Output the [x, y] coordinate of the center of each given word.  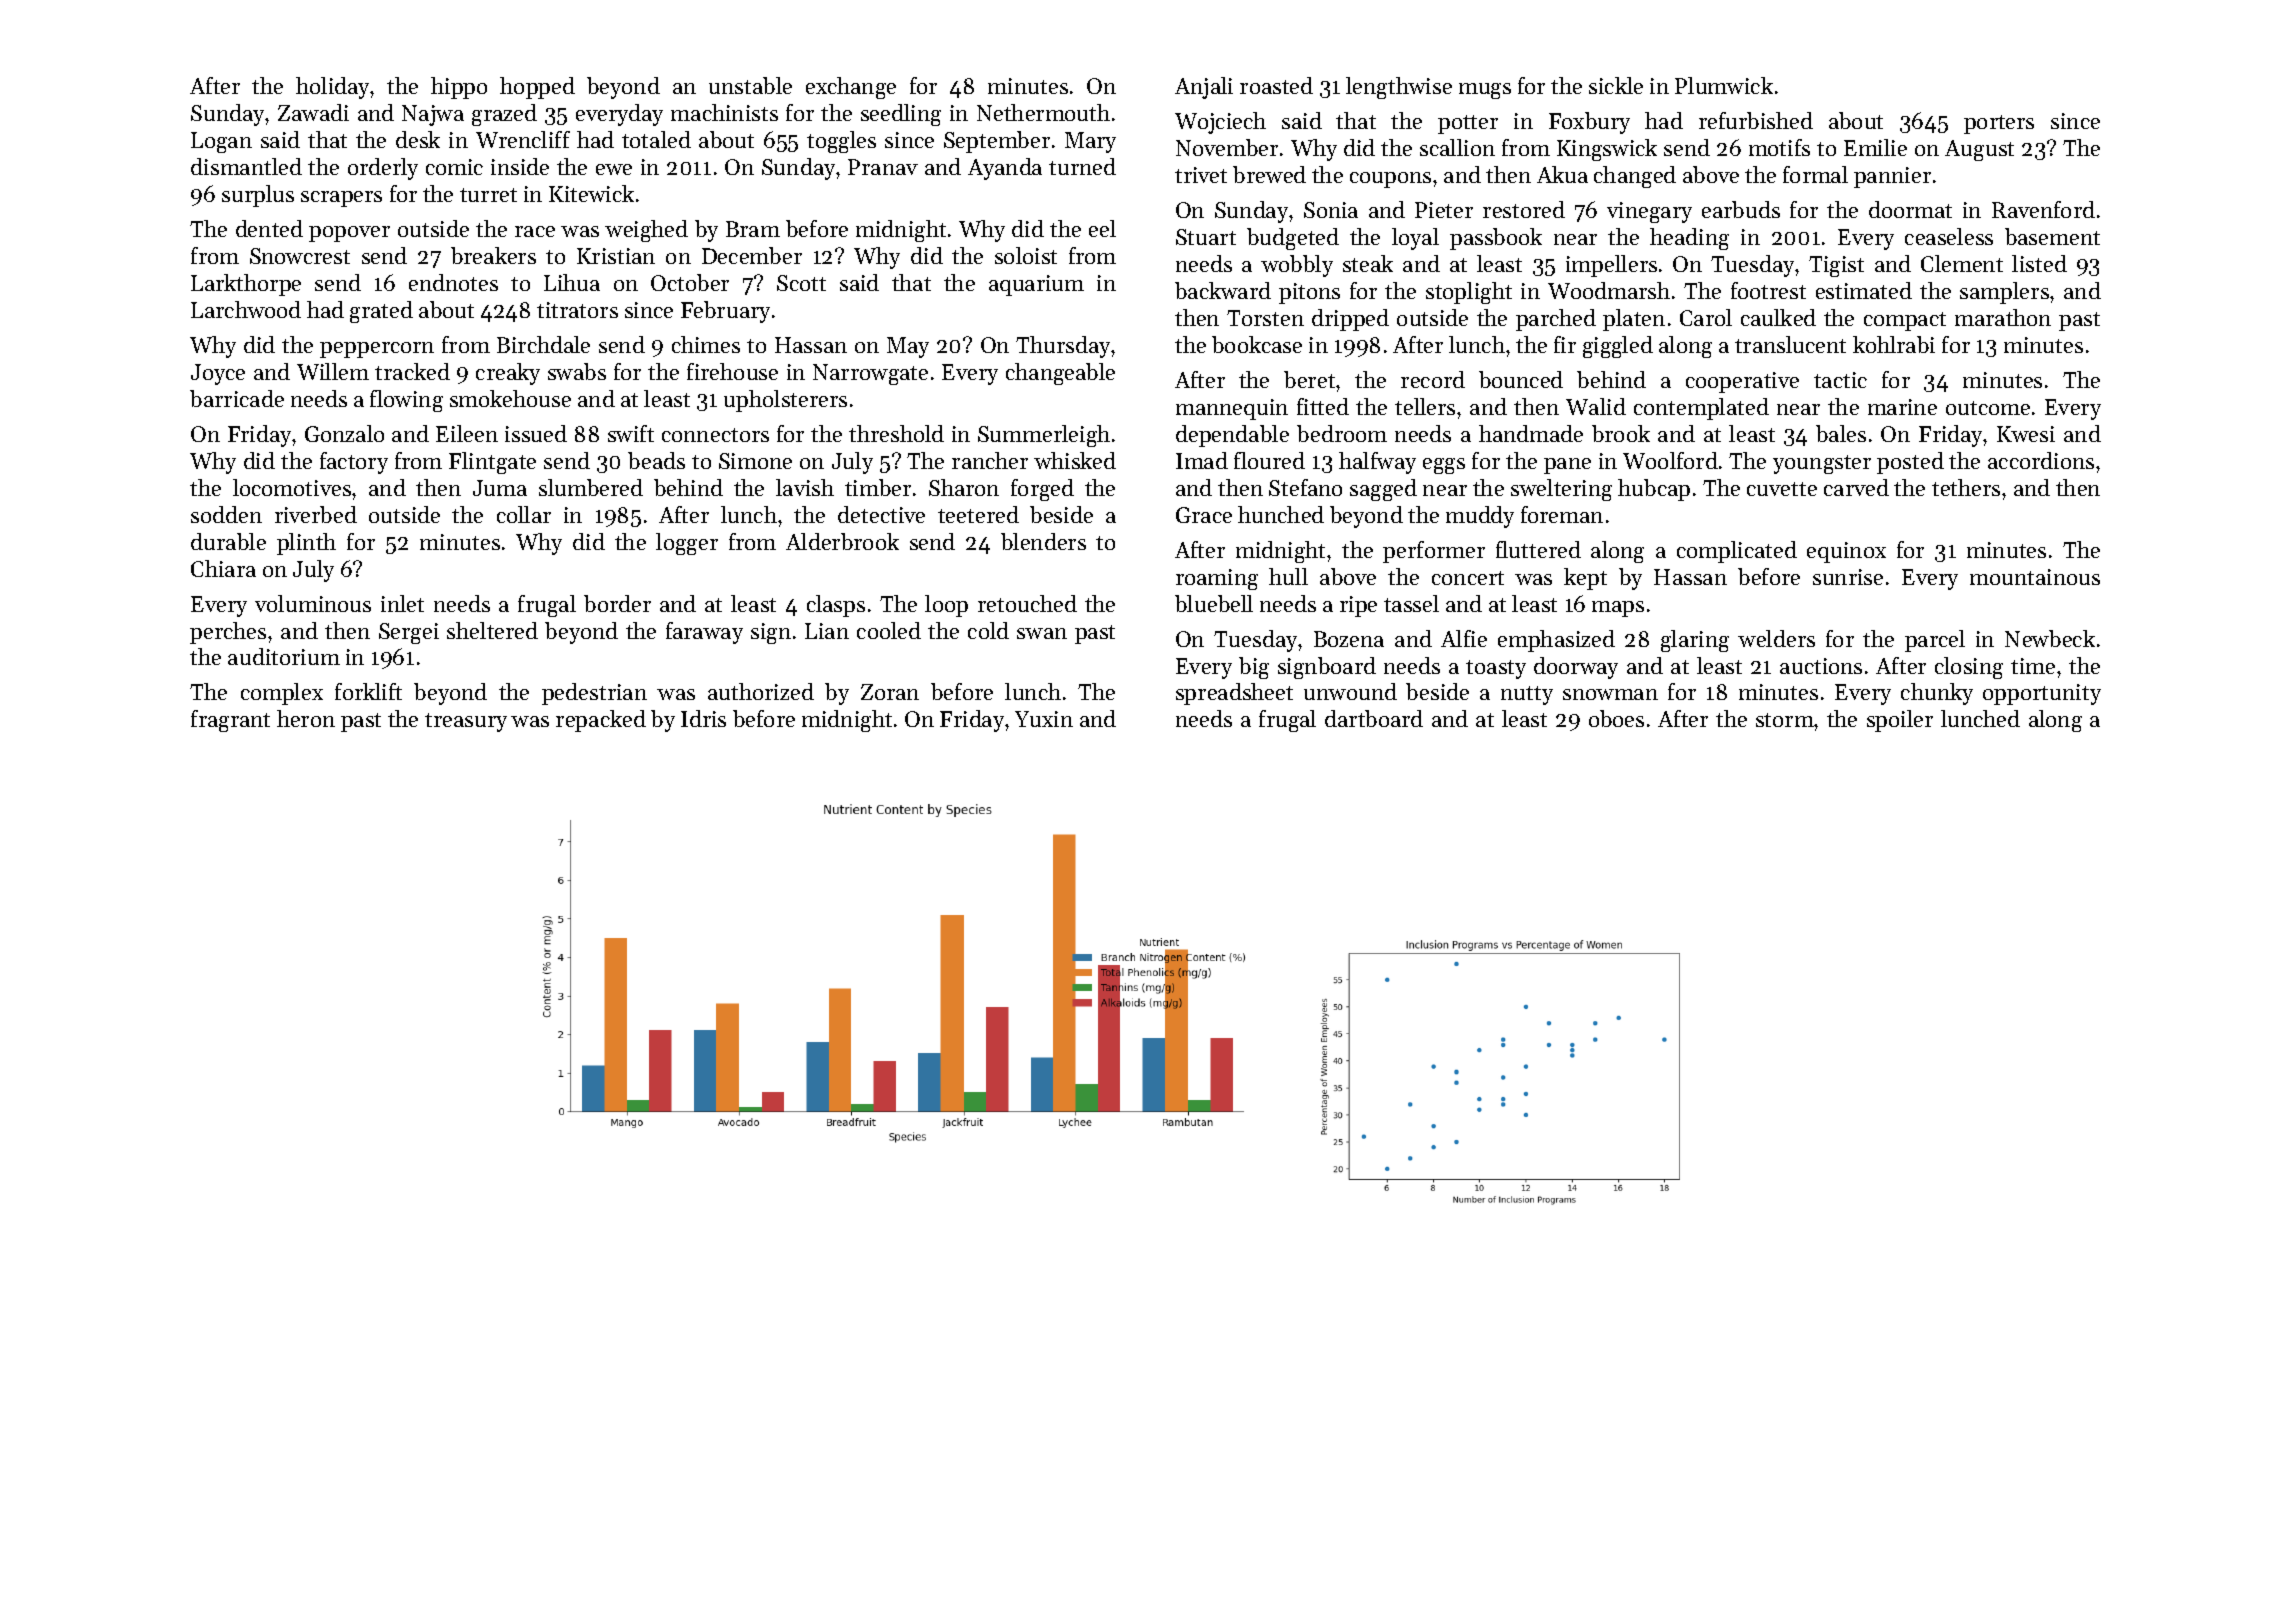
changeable [1060, 374]
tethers [1966, 487]
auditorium [284, 656]
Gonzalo [344, 433]
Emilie [1875, 147]
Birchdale [543, 344]
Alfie [1464, 638]
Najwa [433, 115]
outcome [1988, 408]
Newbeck [2050, 638]
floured [1269, 460]
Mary [1090, 142]
